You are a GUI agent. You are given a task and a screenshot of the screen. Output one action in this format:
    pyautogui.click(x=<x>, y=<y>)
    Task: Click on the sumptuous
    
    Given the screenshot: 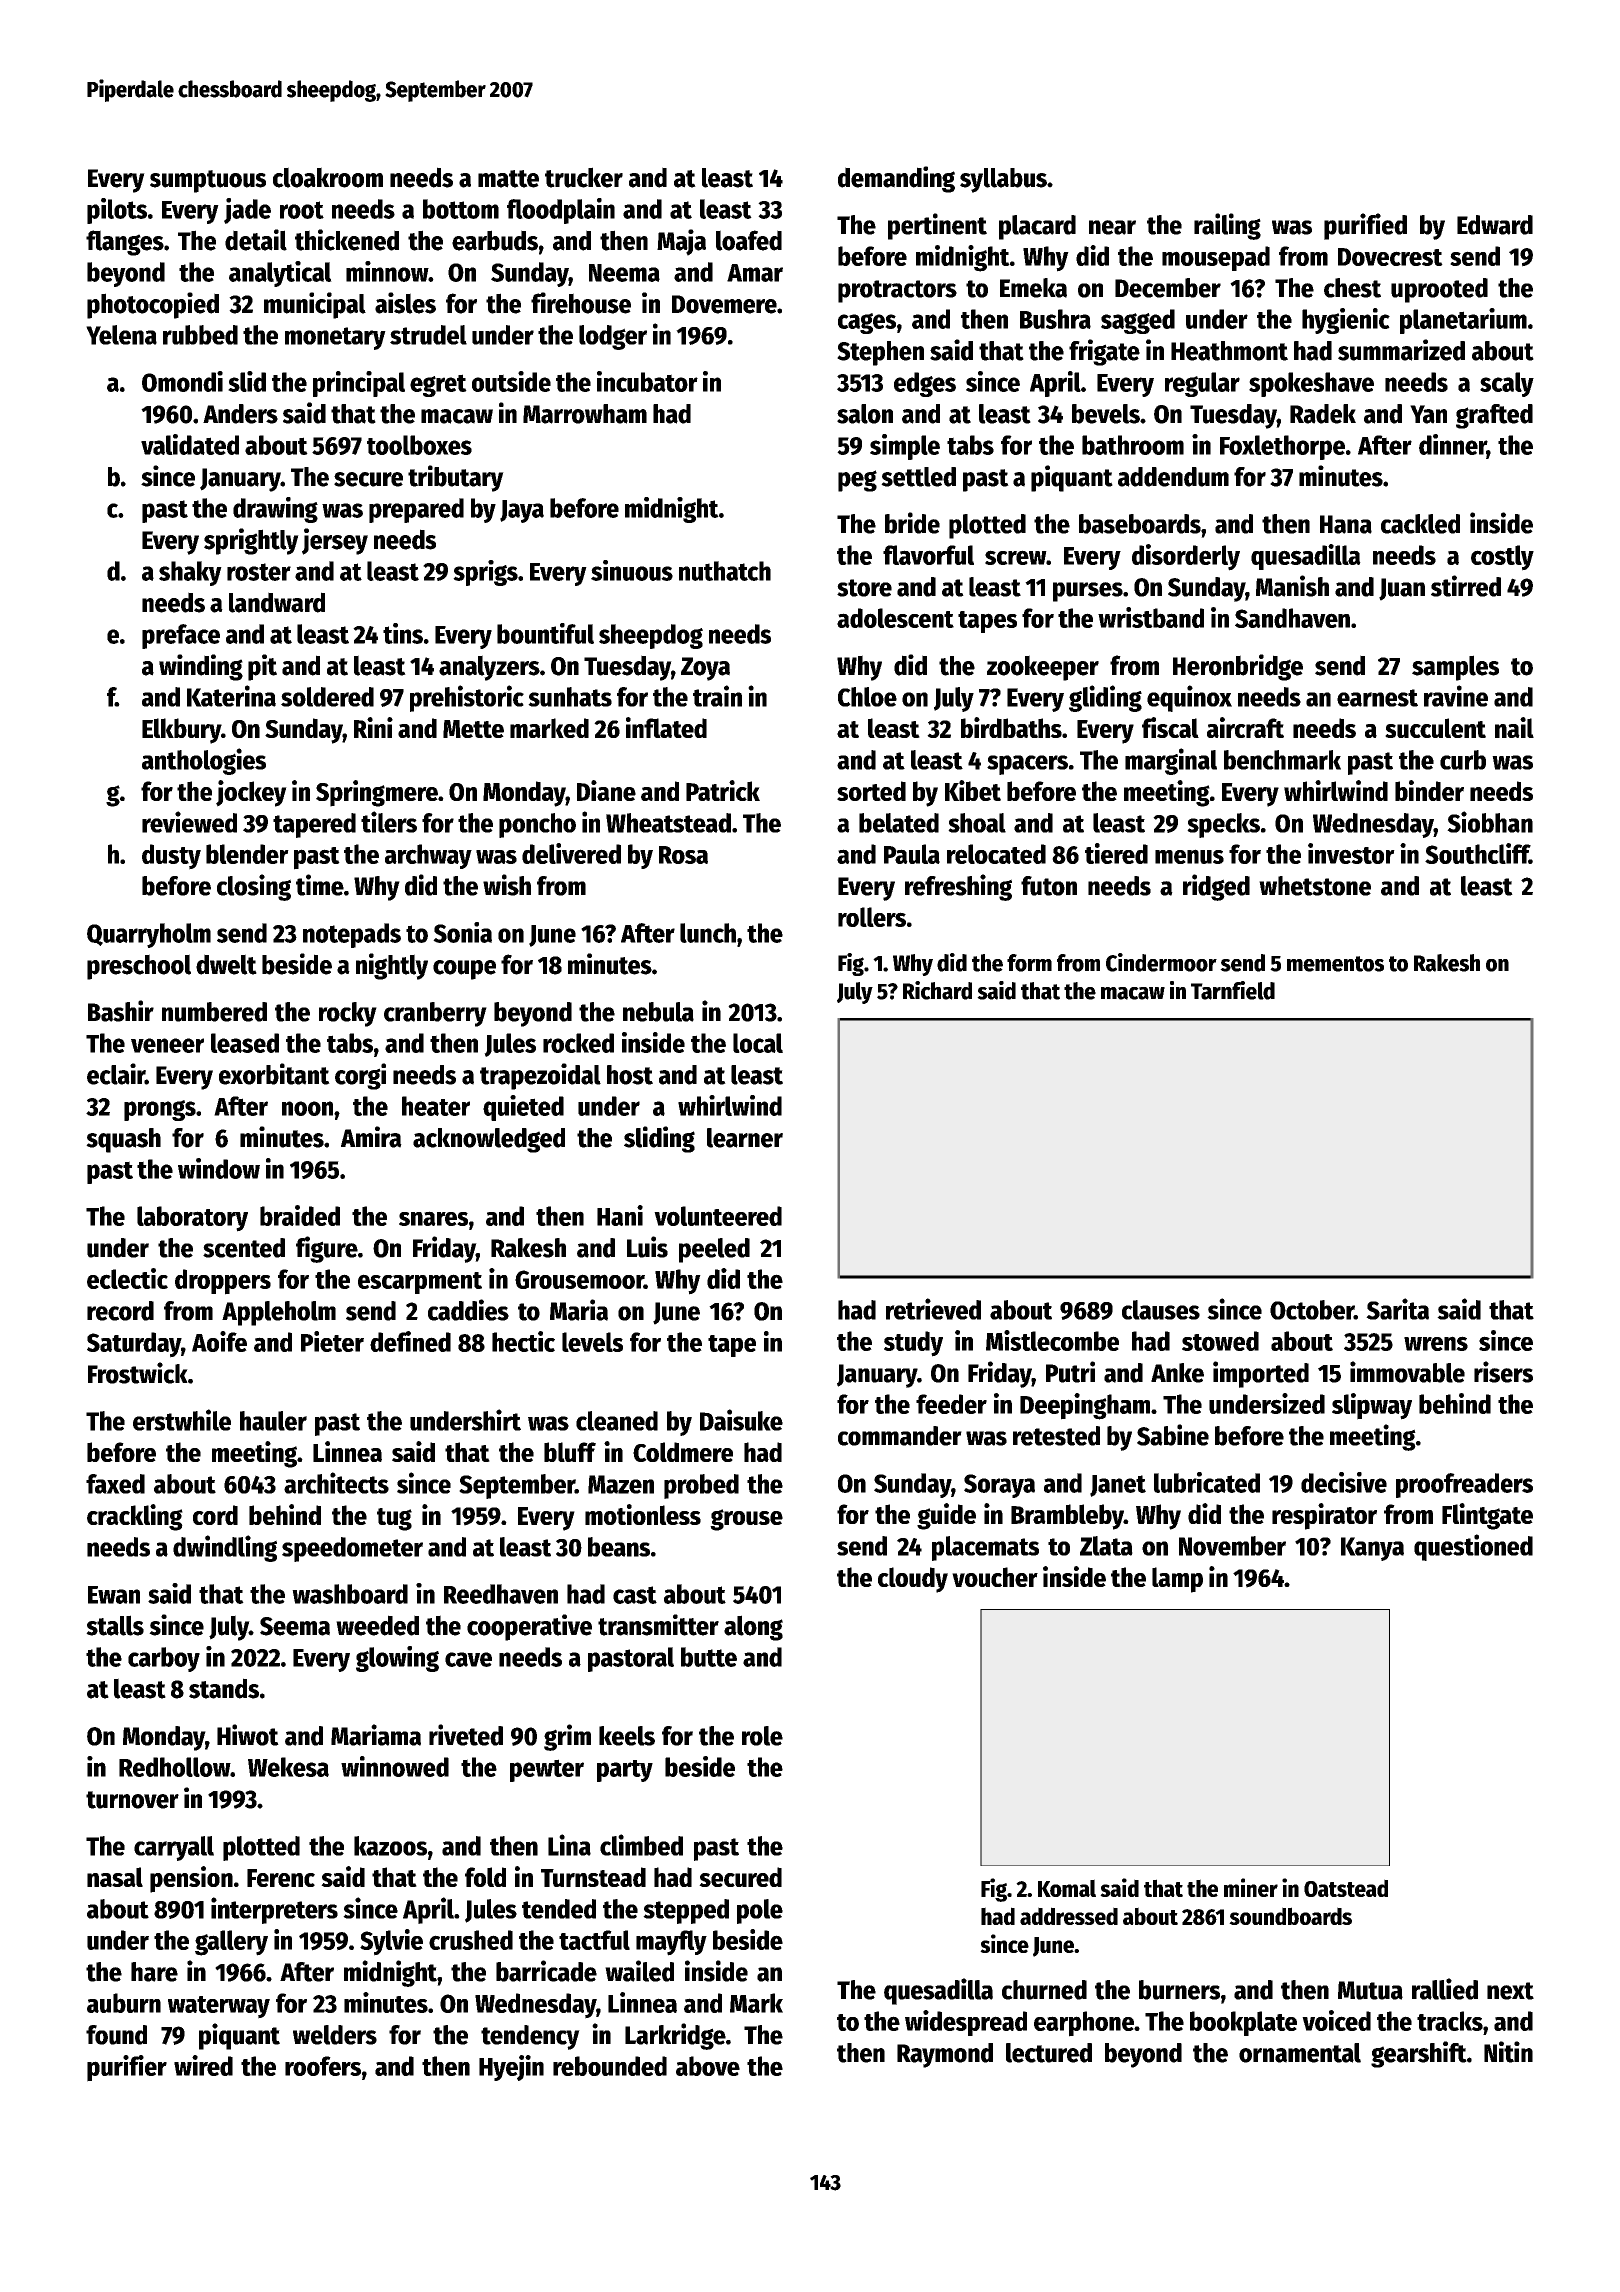 What is the action you would take?
    pyautogui.click(x=208, y=181)
